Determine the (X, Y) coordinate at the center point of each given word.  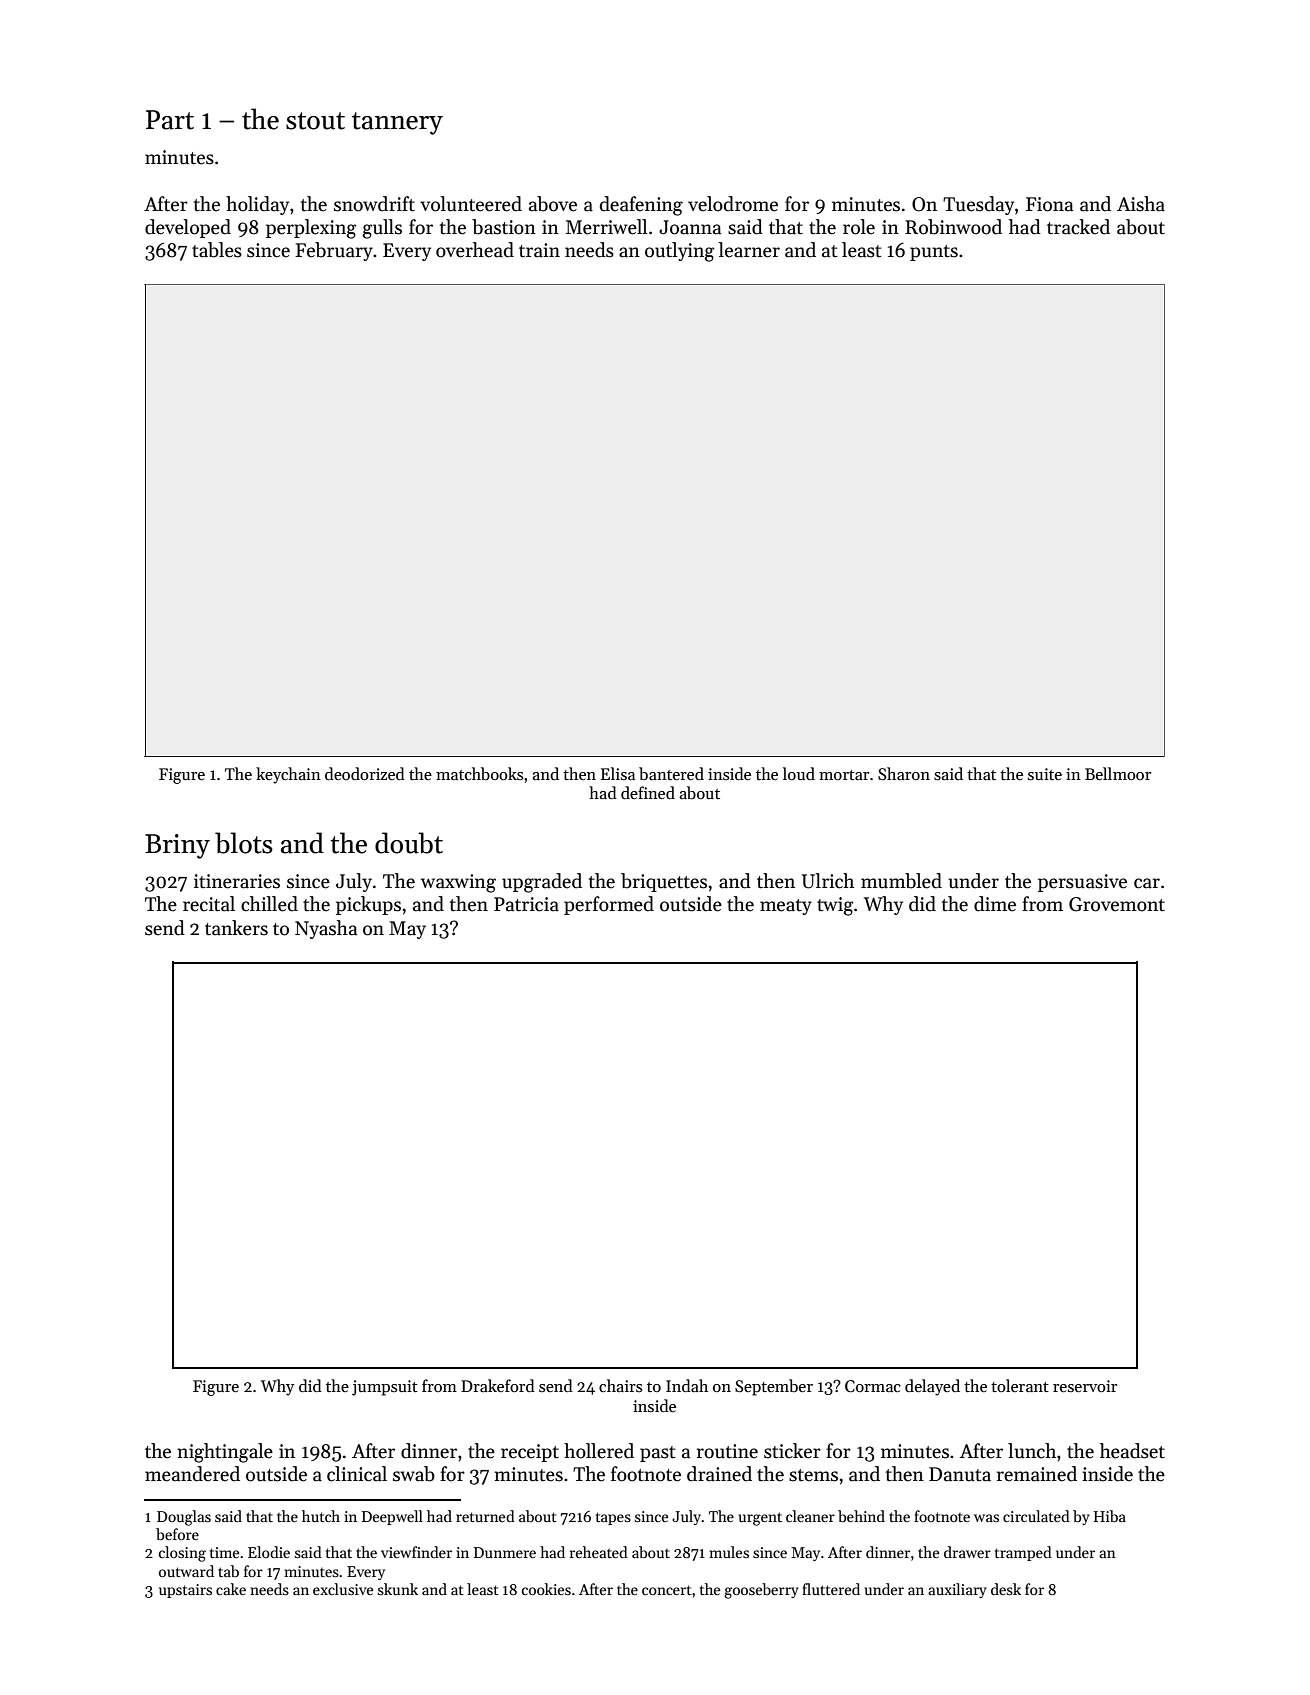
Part (170, 120)
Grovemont (1117, 904)
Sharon (904, 774)
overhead (475, 250)
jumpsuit (385, 1388)
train (539, 250)
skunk (398, 1589)
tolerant (1020, 1385)
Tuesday (978, 205)
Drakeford (498, 1385)
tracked (1078, 227)
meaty (786, 907)
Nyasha (326, 929)
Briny (177, 846)
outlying (679, 252)
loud (799, 773)
